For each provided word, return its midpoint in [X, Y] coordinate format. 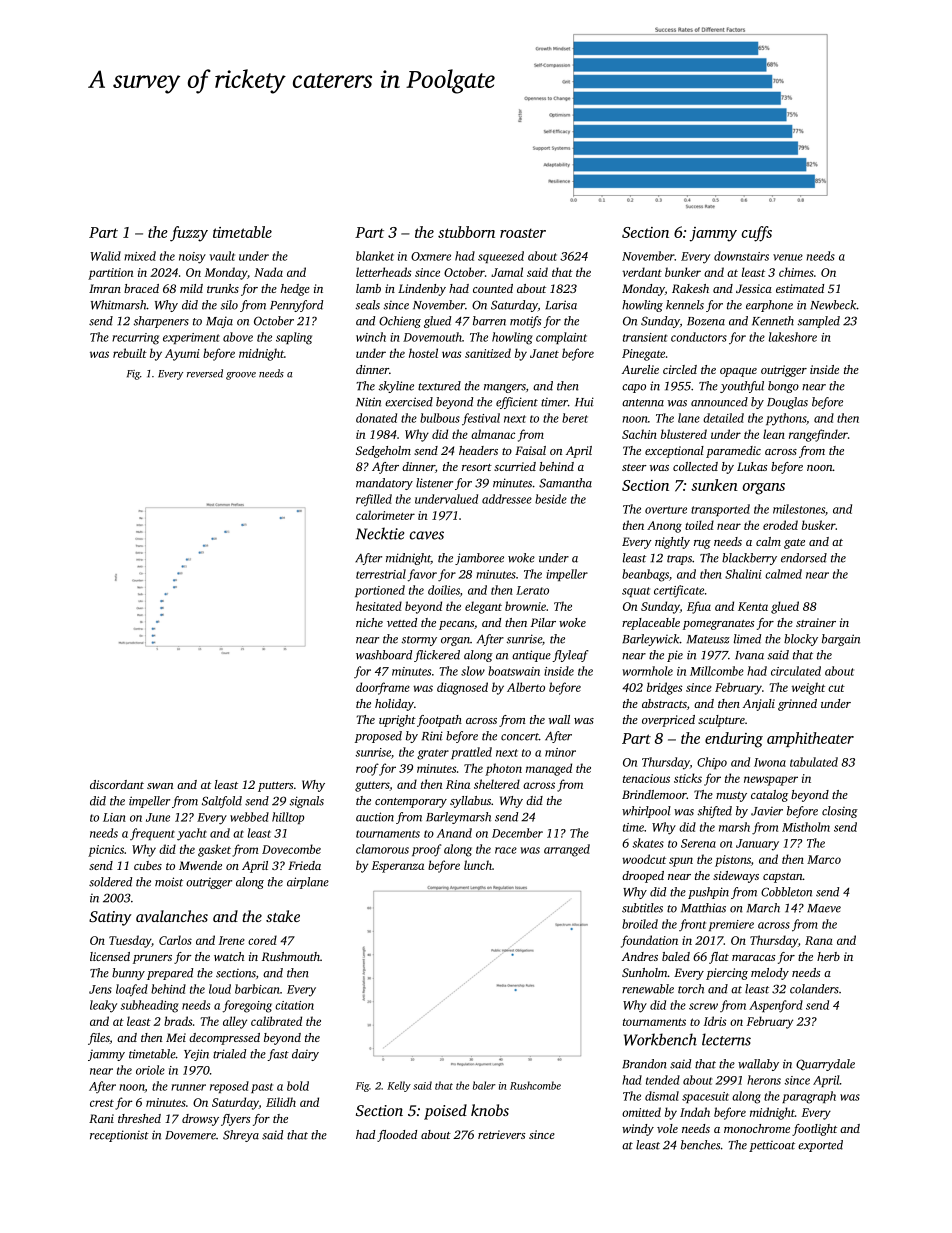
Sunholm [645, 972]
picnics [106, 851]
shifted [714, 812]
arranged [567, 850]
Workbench [660, 1039]
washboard [384, 655]
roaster [523, 233]
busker [819, 525]
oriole [150, 1070]
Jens [100, 989]
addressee [507, 499]
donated [376, 418]
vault [222, 256]
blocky [801, 640]
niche [369, 622]
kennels [685, 305]
